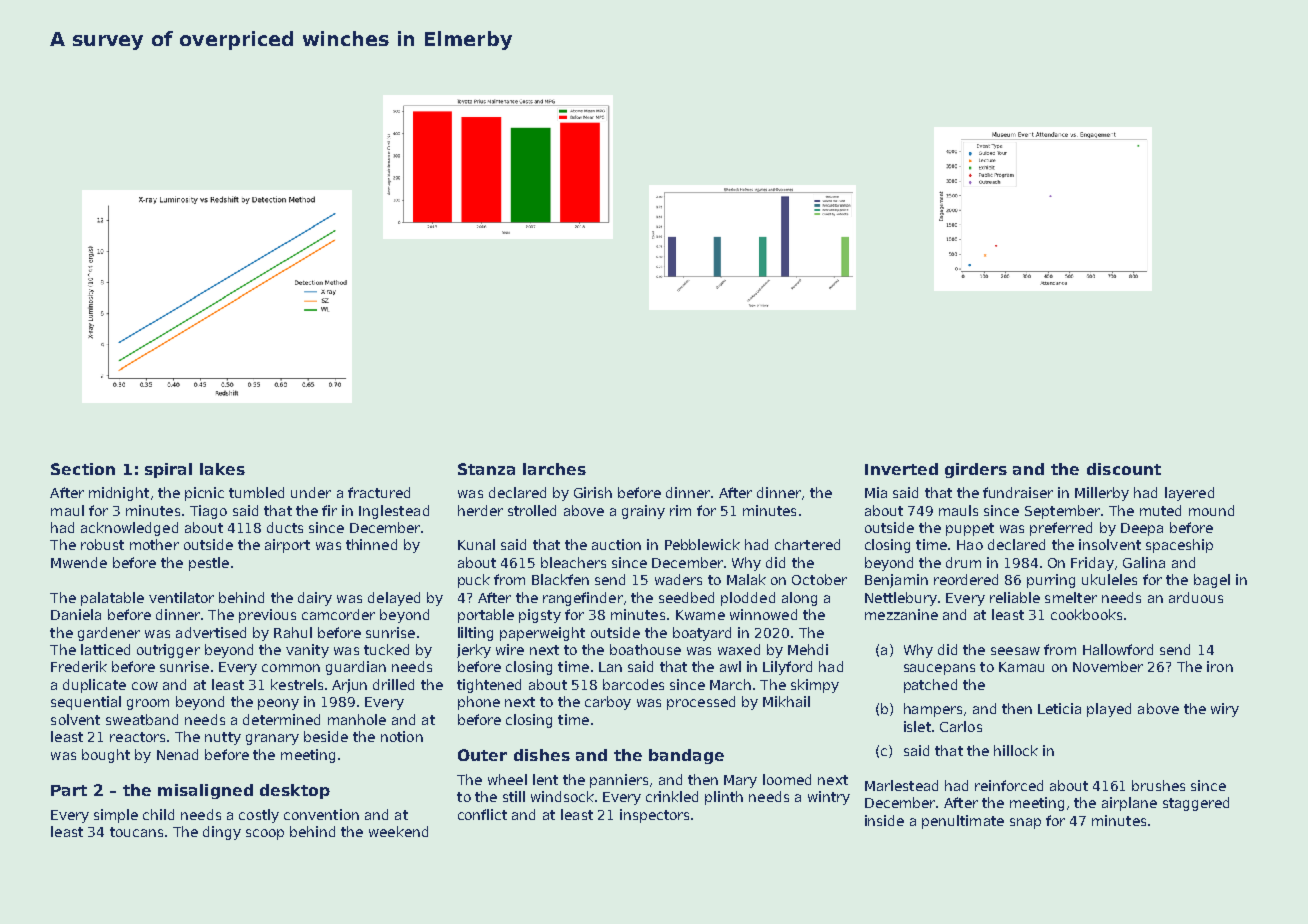 The width and height of the image is (1308, 924). I want to click on processed, so click(701, 703).
